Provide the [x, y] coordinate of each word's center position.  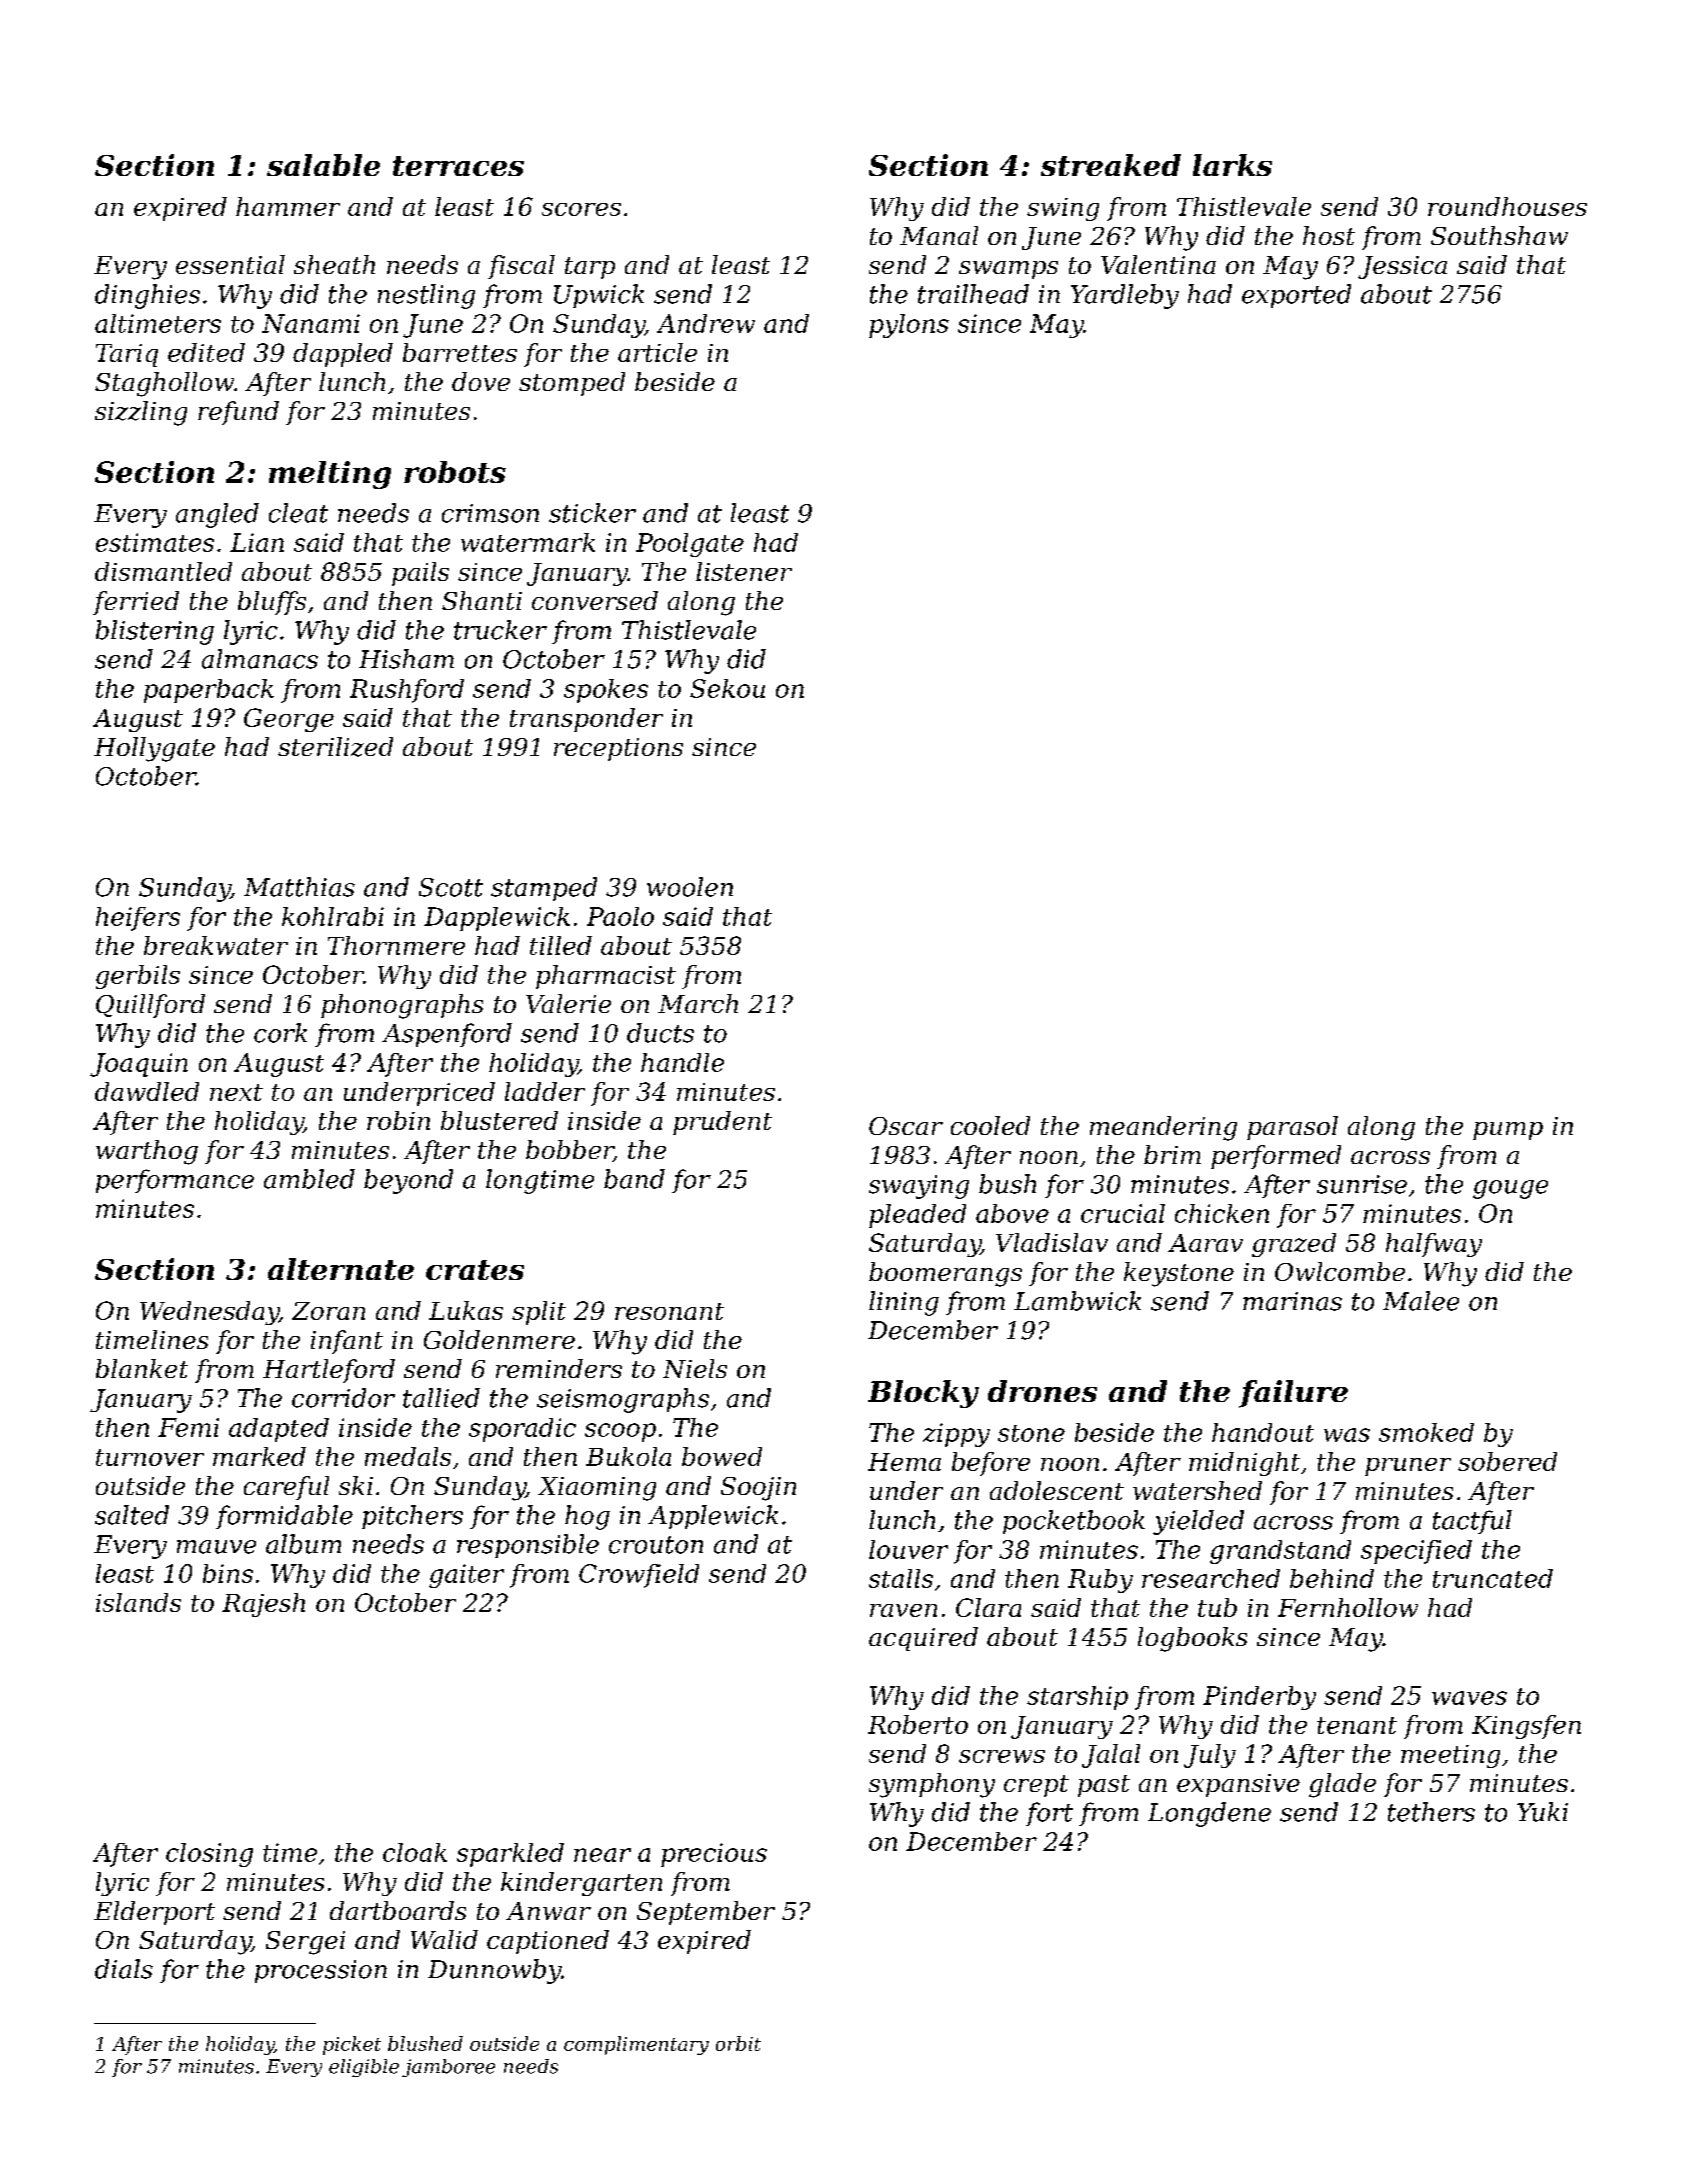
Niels [695, 1368]
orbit [738, 2043]
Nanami [311, 323]
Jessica [1402, 267]
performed [1276, 1157]
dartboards [398, 1910]
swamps [1008, 270]
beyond [408, 1181]
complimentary [636, 2045]
